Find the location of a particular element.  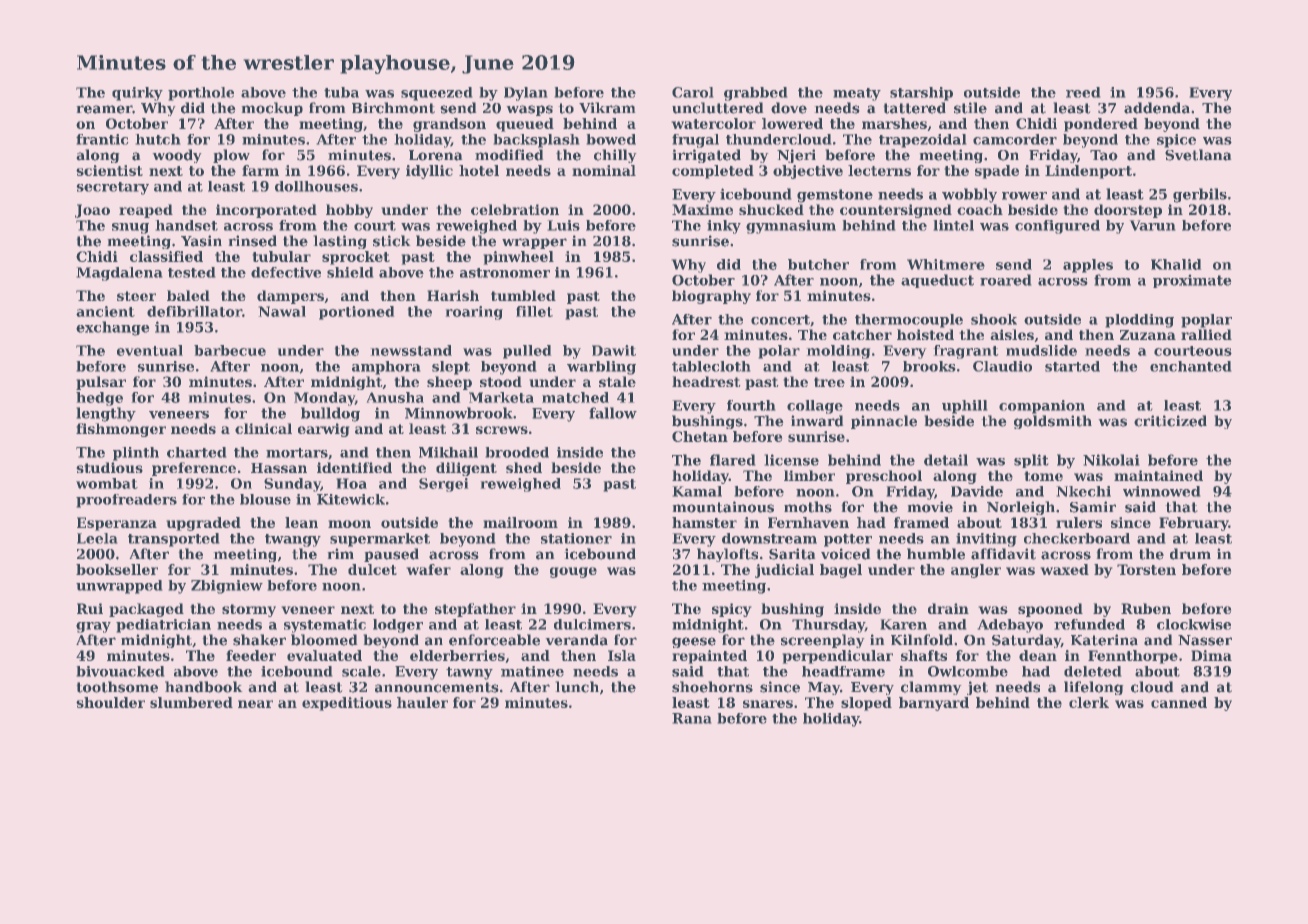

bowed is located at coordinates (611, 139).
